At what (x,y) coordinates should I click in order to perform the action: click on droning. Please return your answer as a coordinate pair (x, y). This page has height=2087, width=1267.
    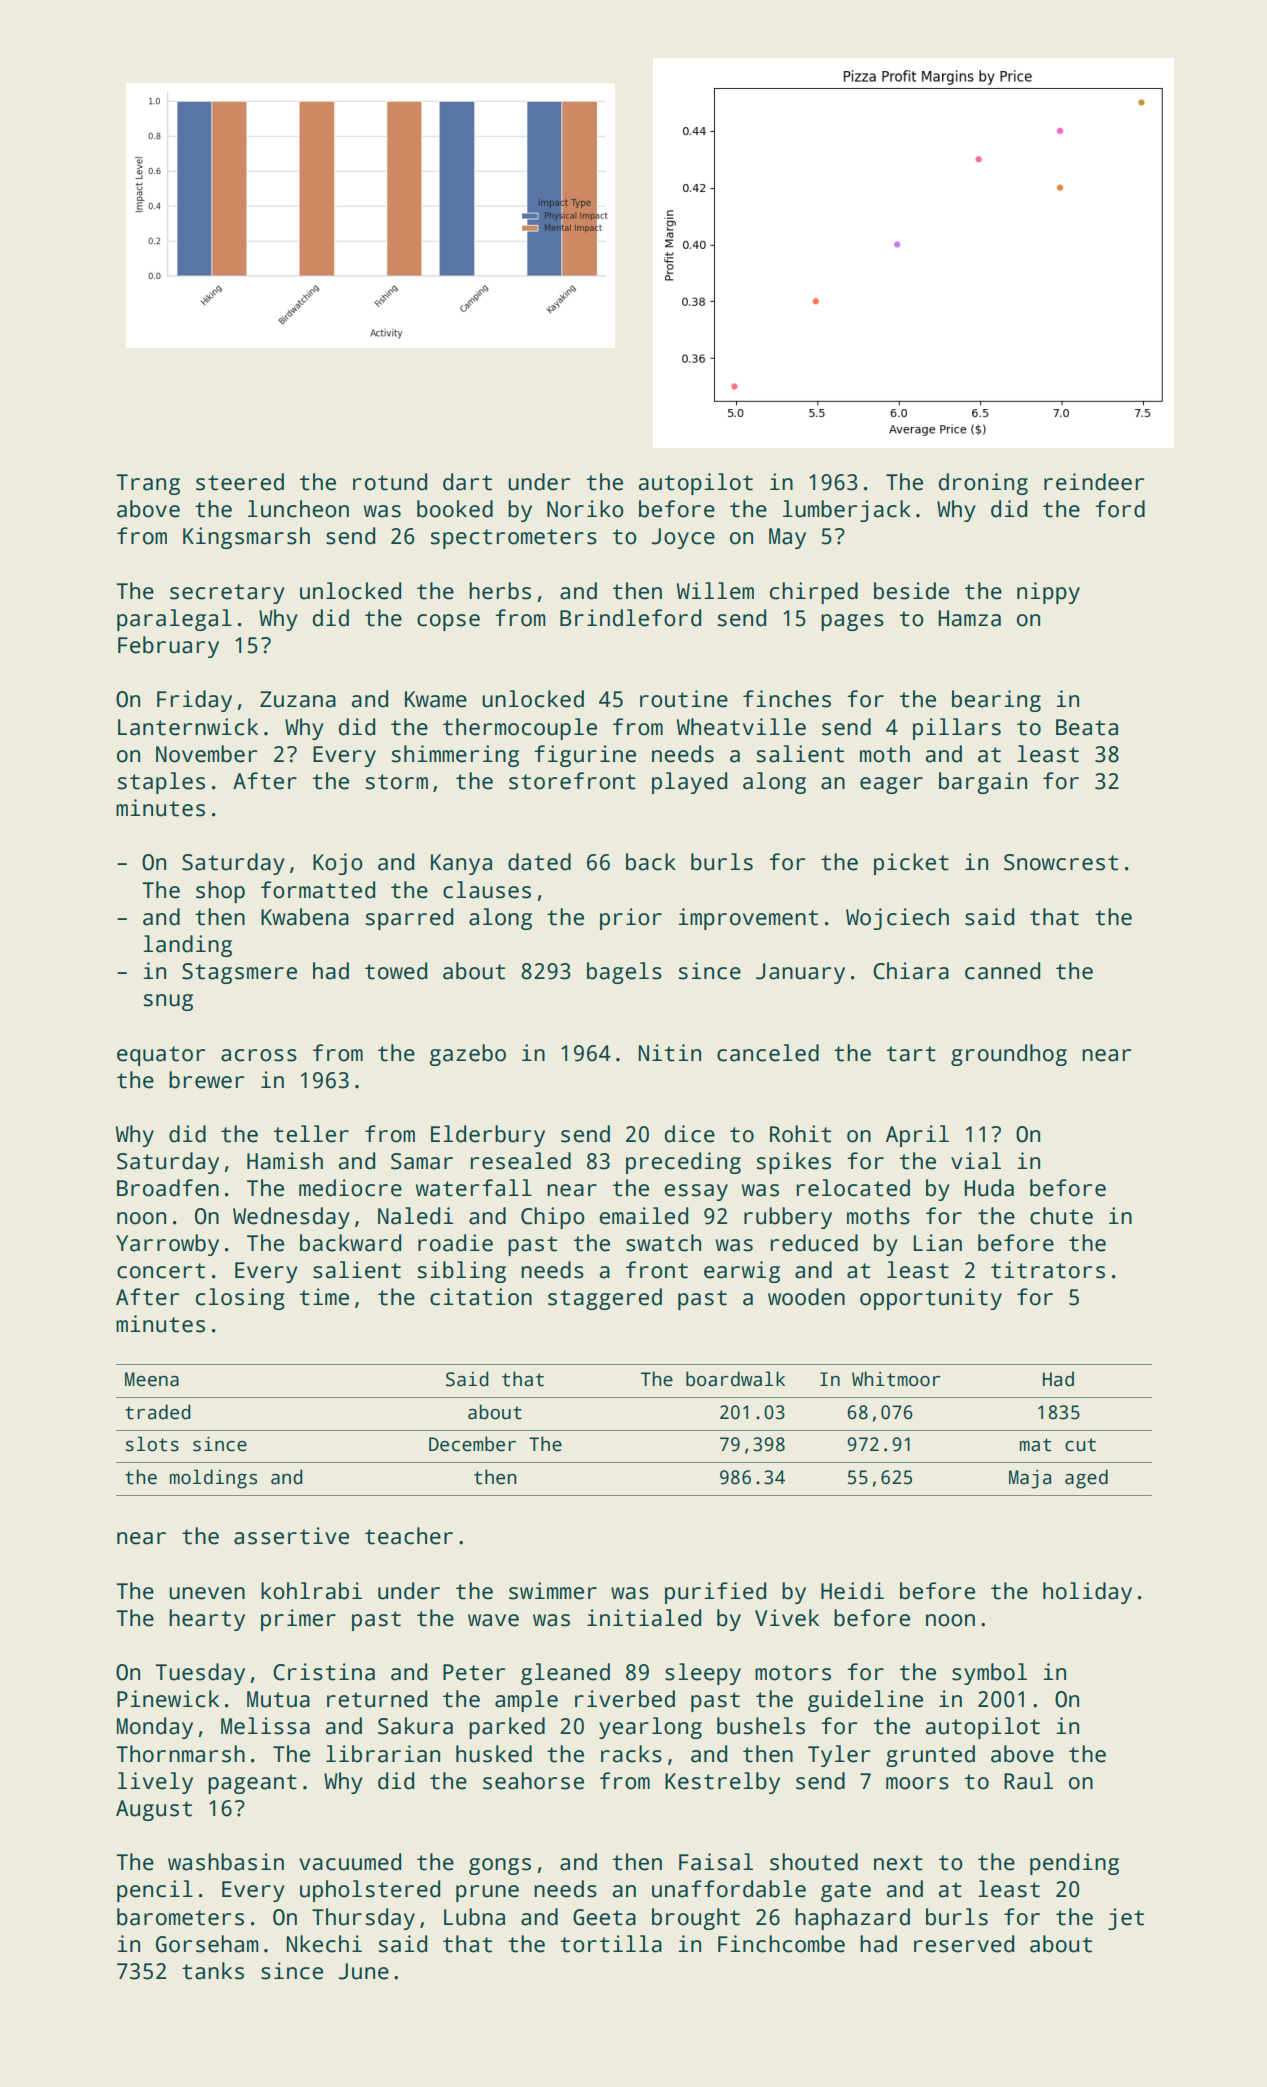
    Looking at the image, I should click on (983, 484).
